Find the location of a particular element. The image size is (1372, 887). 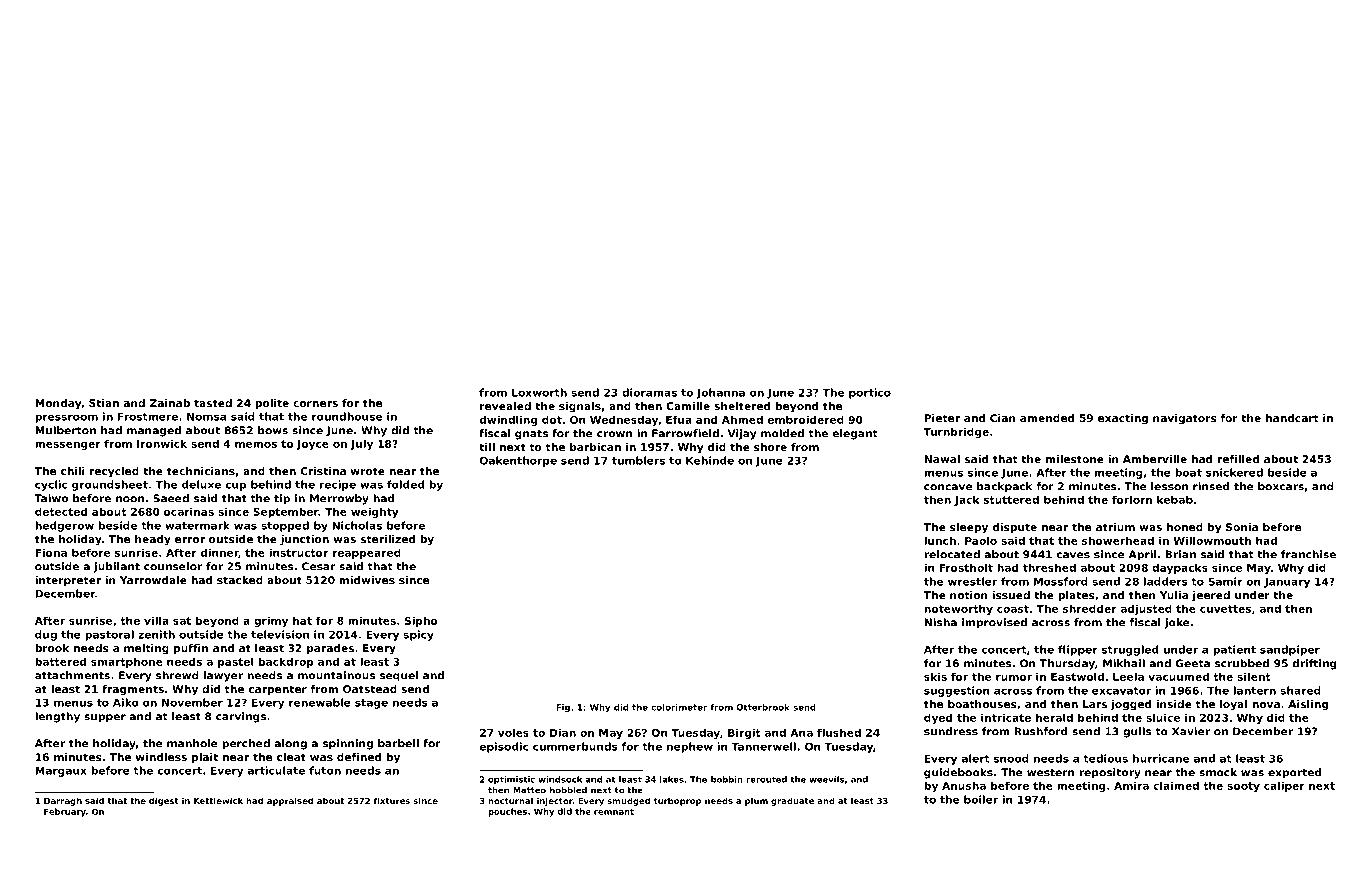

Nisha is located at coordinates (940, 622).
